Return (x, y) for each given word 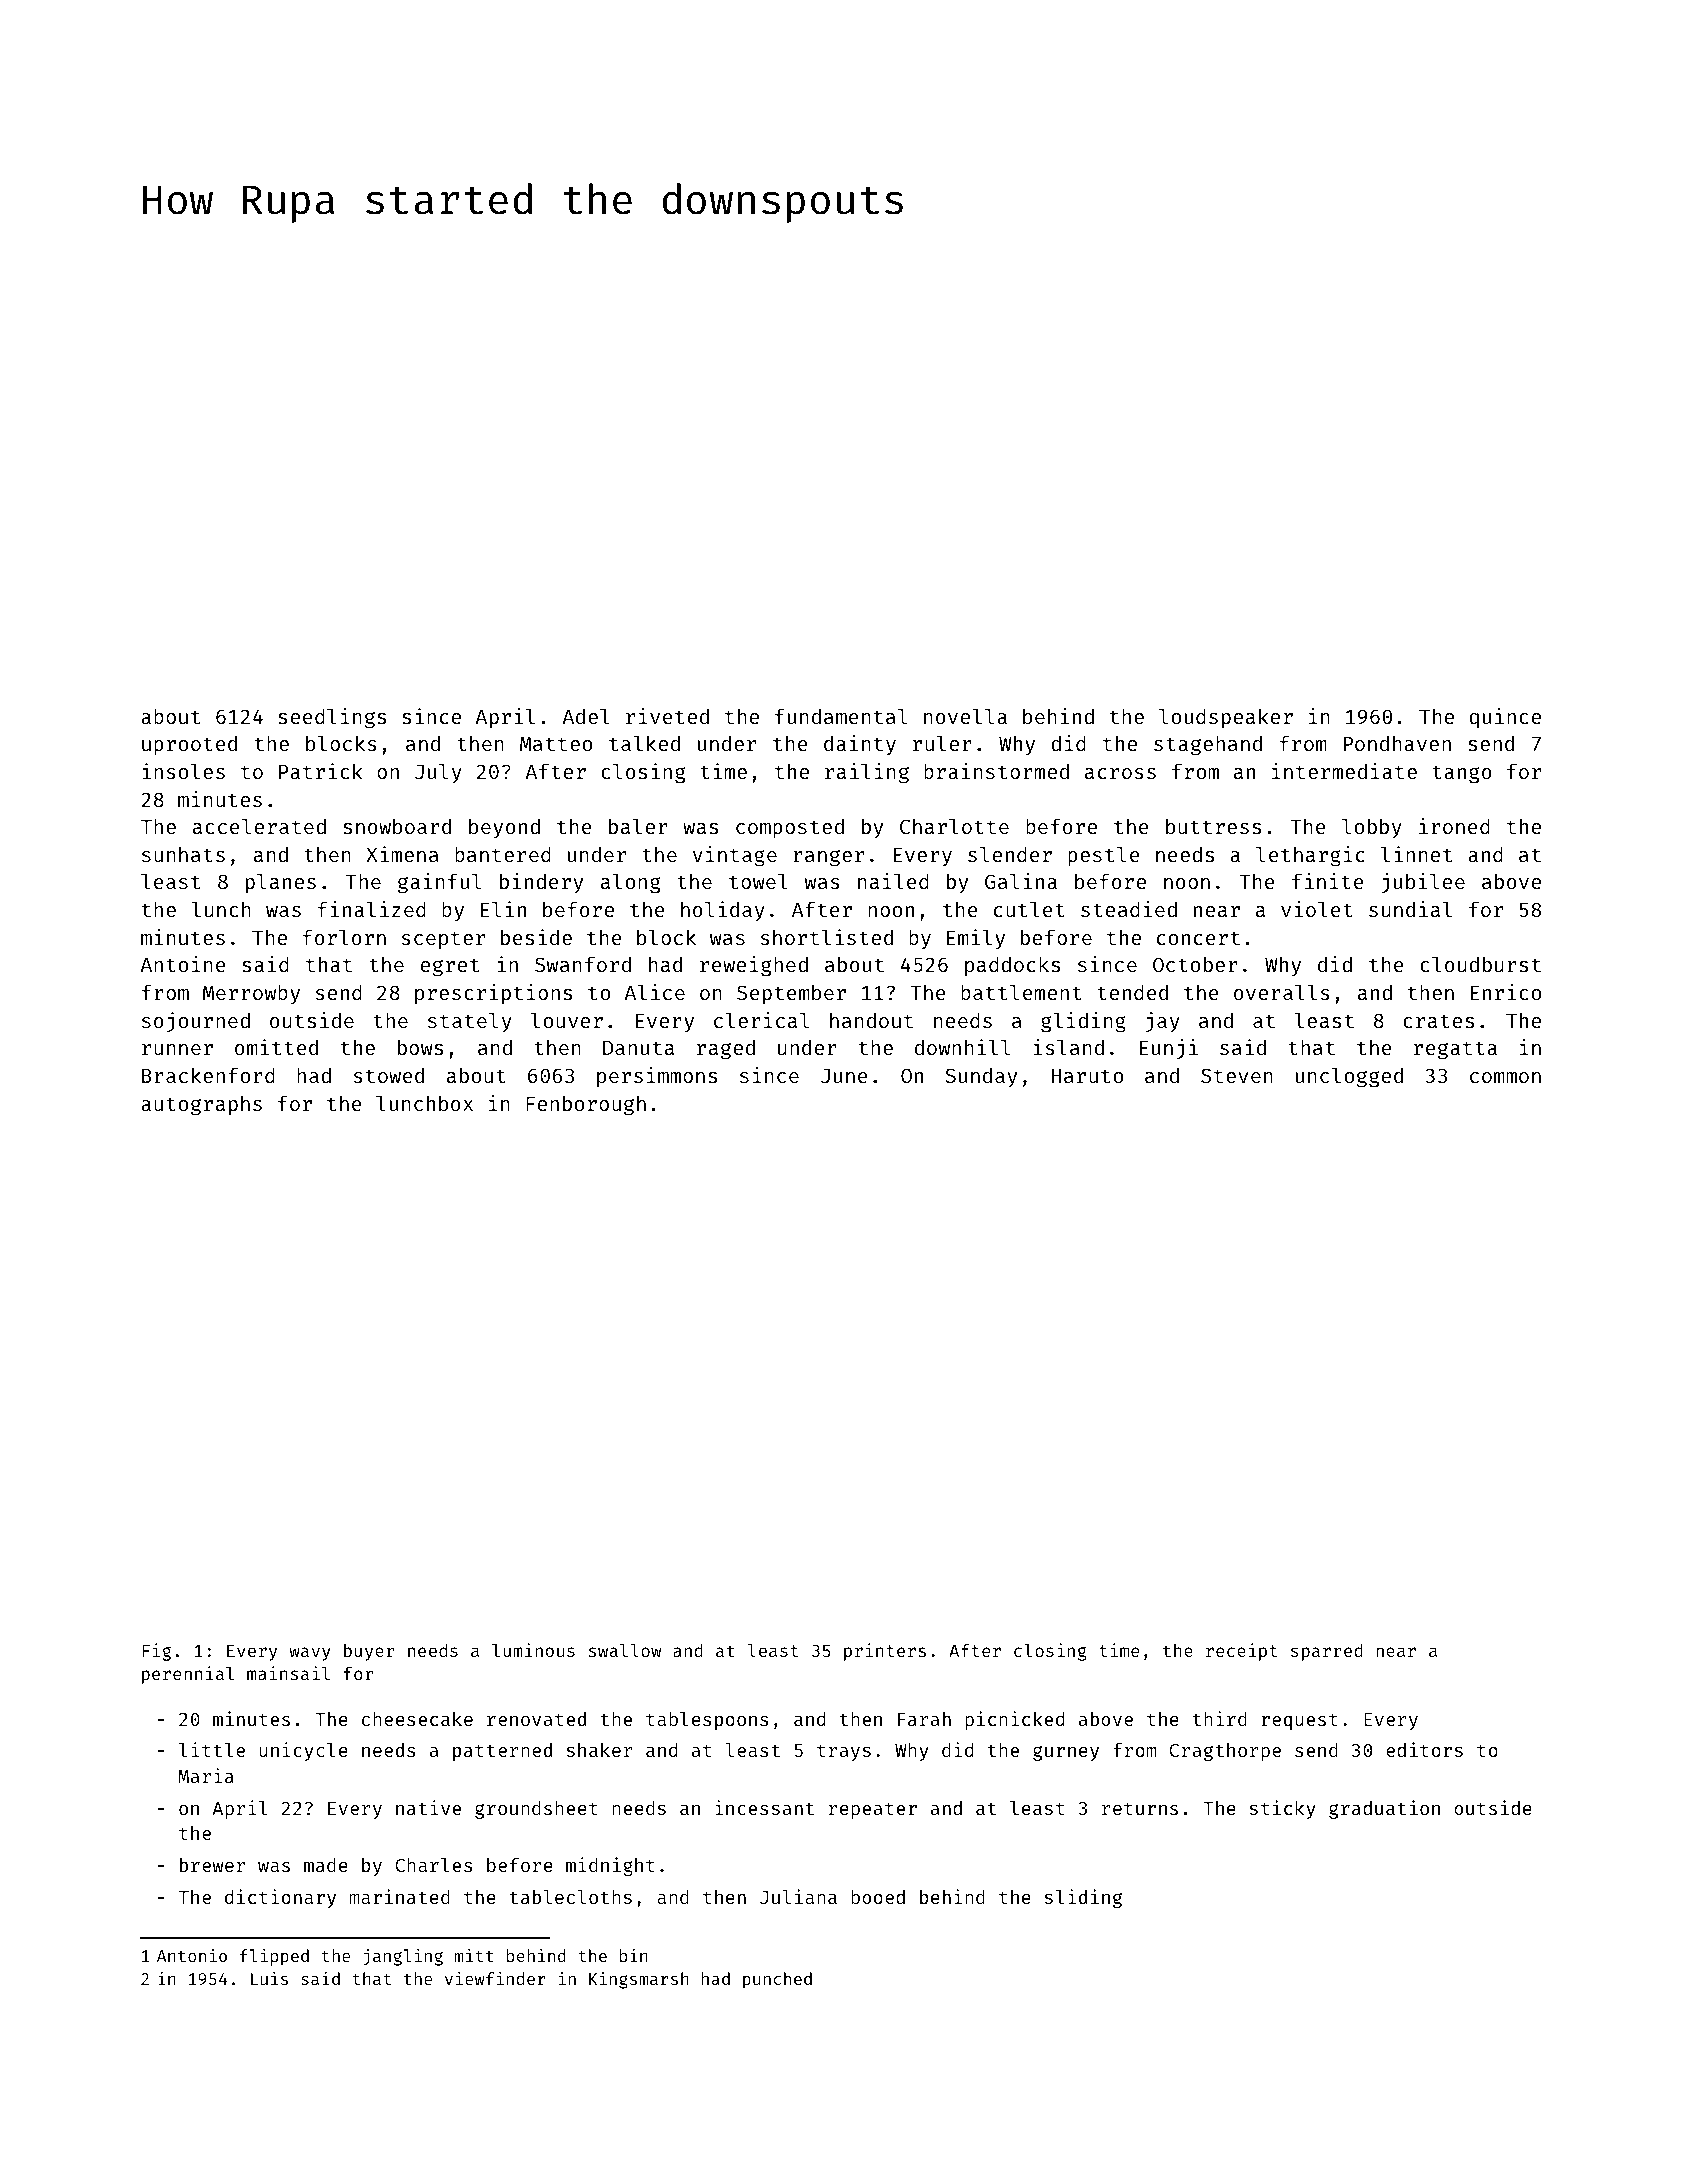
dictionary (280, 1898)
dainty (860, 745)
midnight (610, 1866)
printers (885, 1652)
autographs (201, 1105)
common (1505, 1077)
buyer (369, 1652)
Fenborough (586, 1105)
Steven (1237, 1075)
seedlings (332, 718)
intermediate (1344, 771)
